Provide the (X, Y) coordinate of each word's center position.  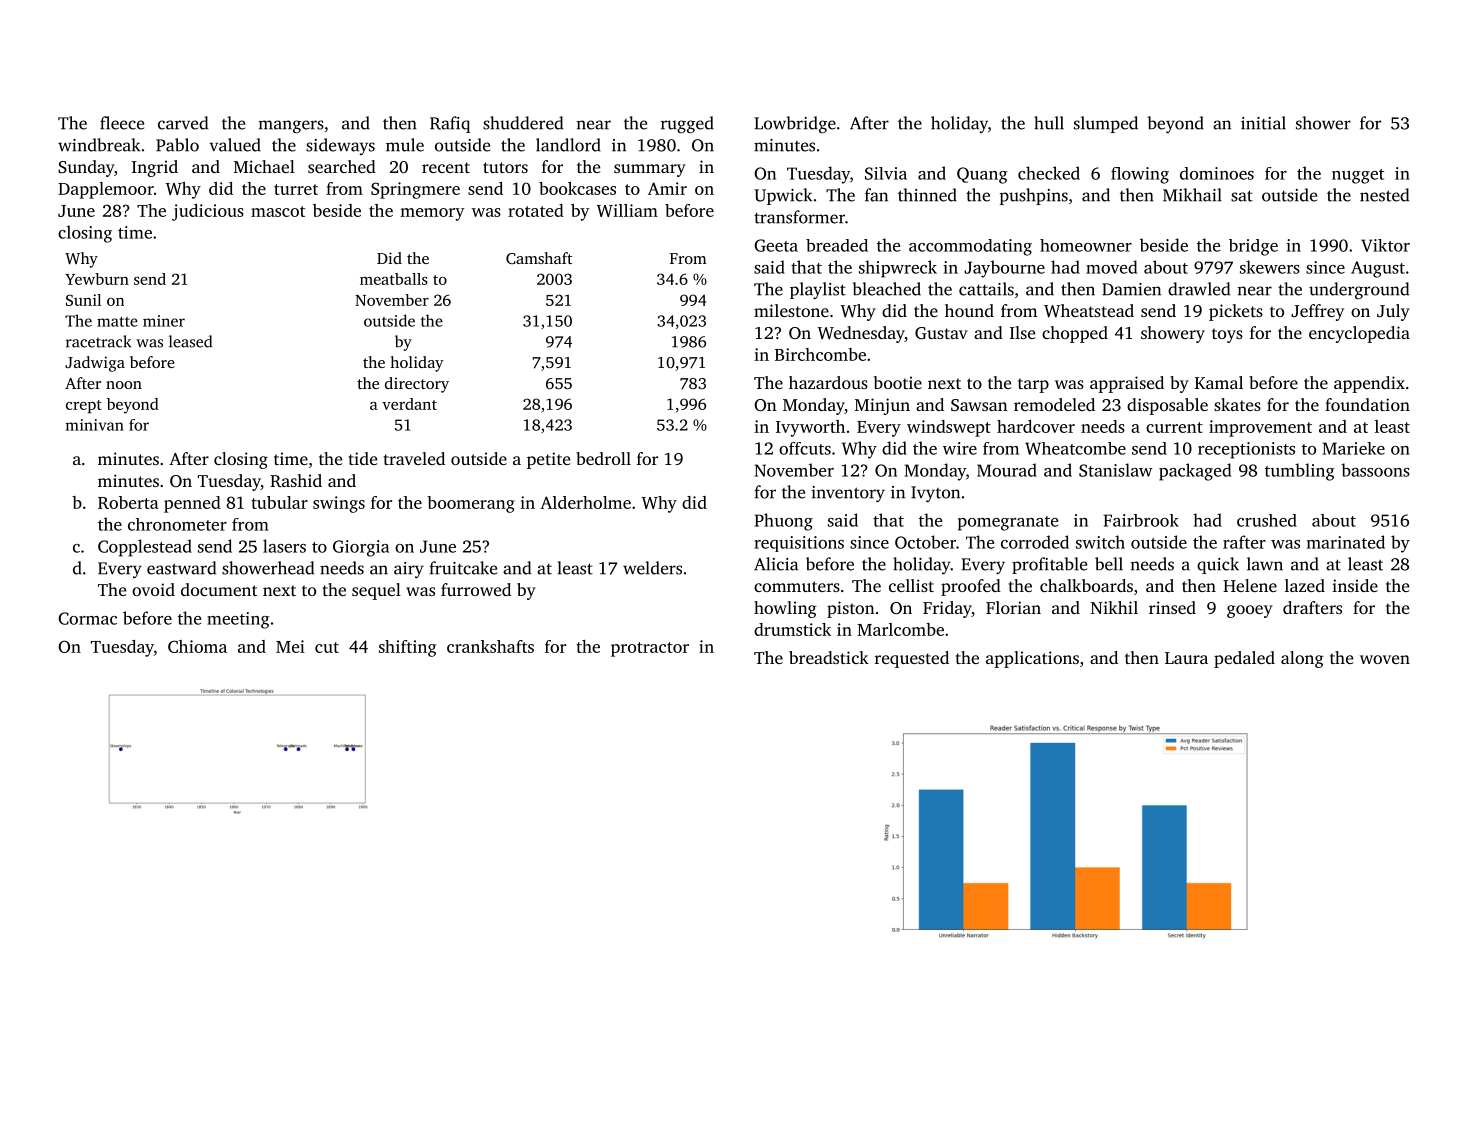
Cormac (87, 618)
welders (652, 568)
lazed (1305, 585)
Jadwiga (95, 364)
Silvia (886, 173)
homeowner (1086, 245)
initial (1263, 123)
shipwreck (898, 269)
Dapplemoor (106, 190)
